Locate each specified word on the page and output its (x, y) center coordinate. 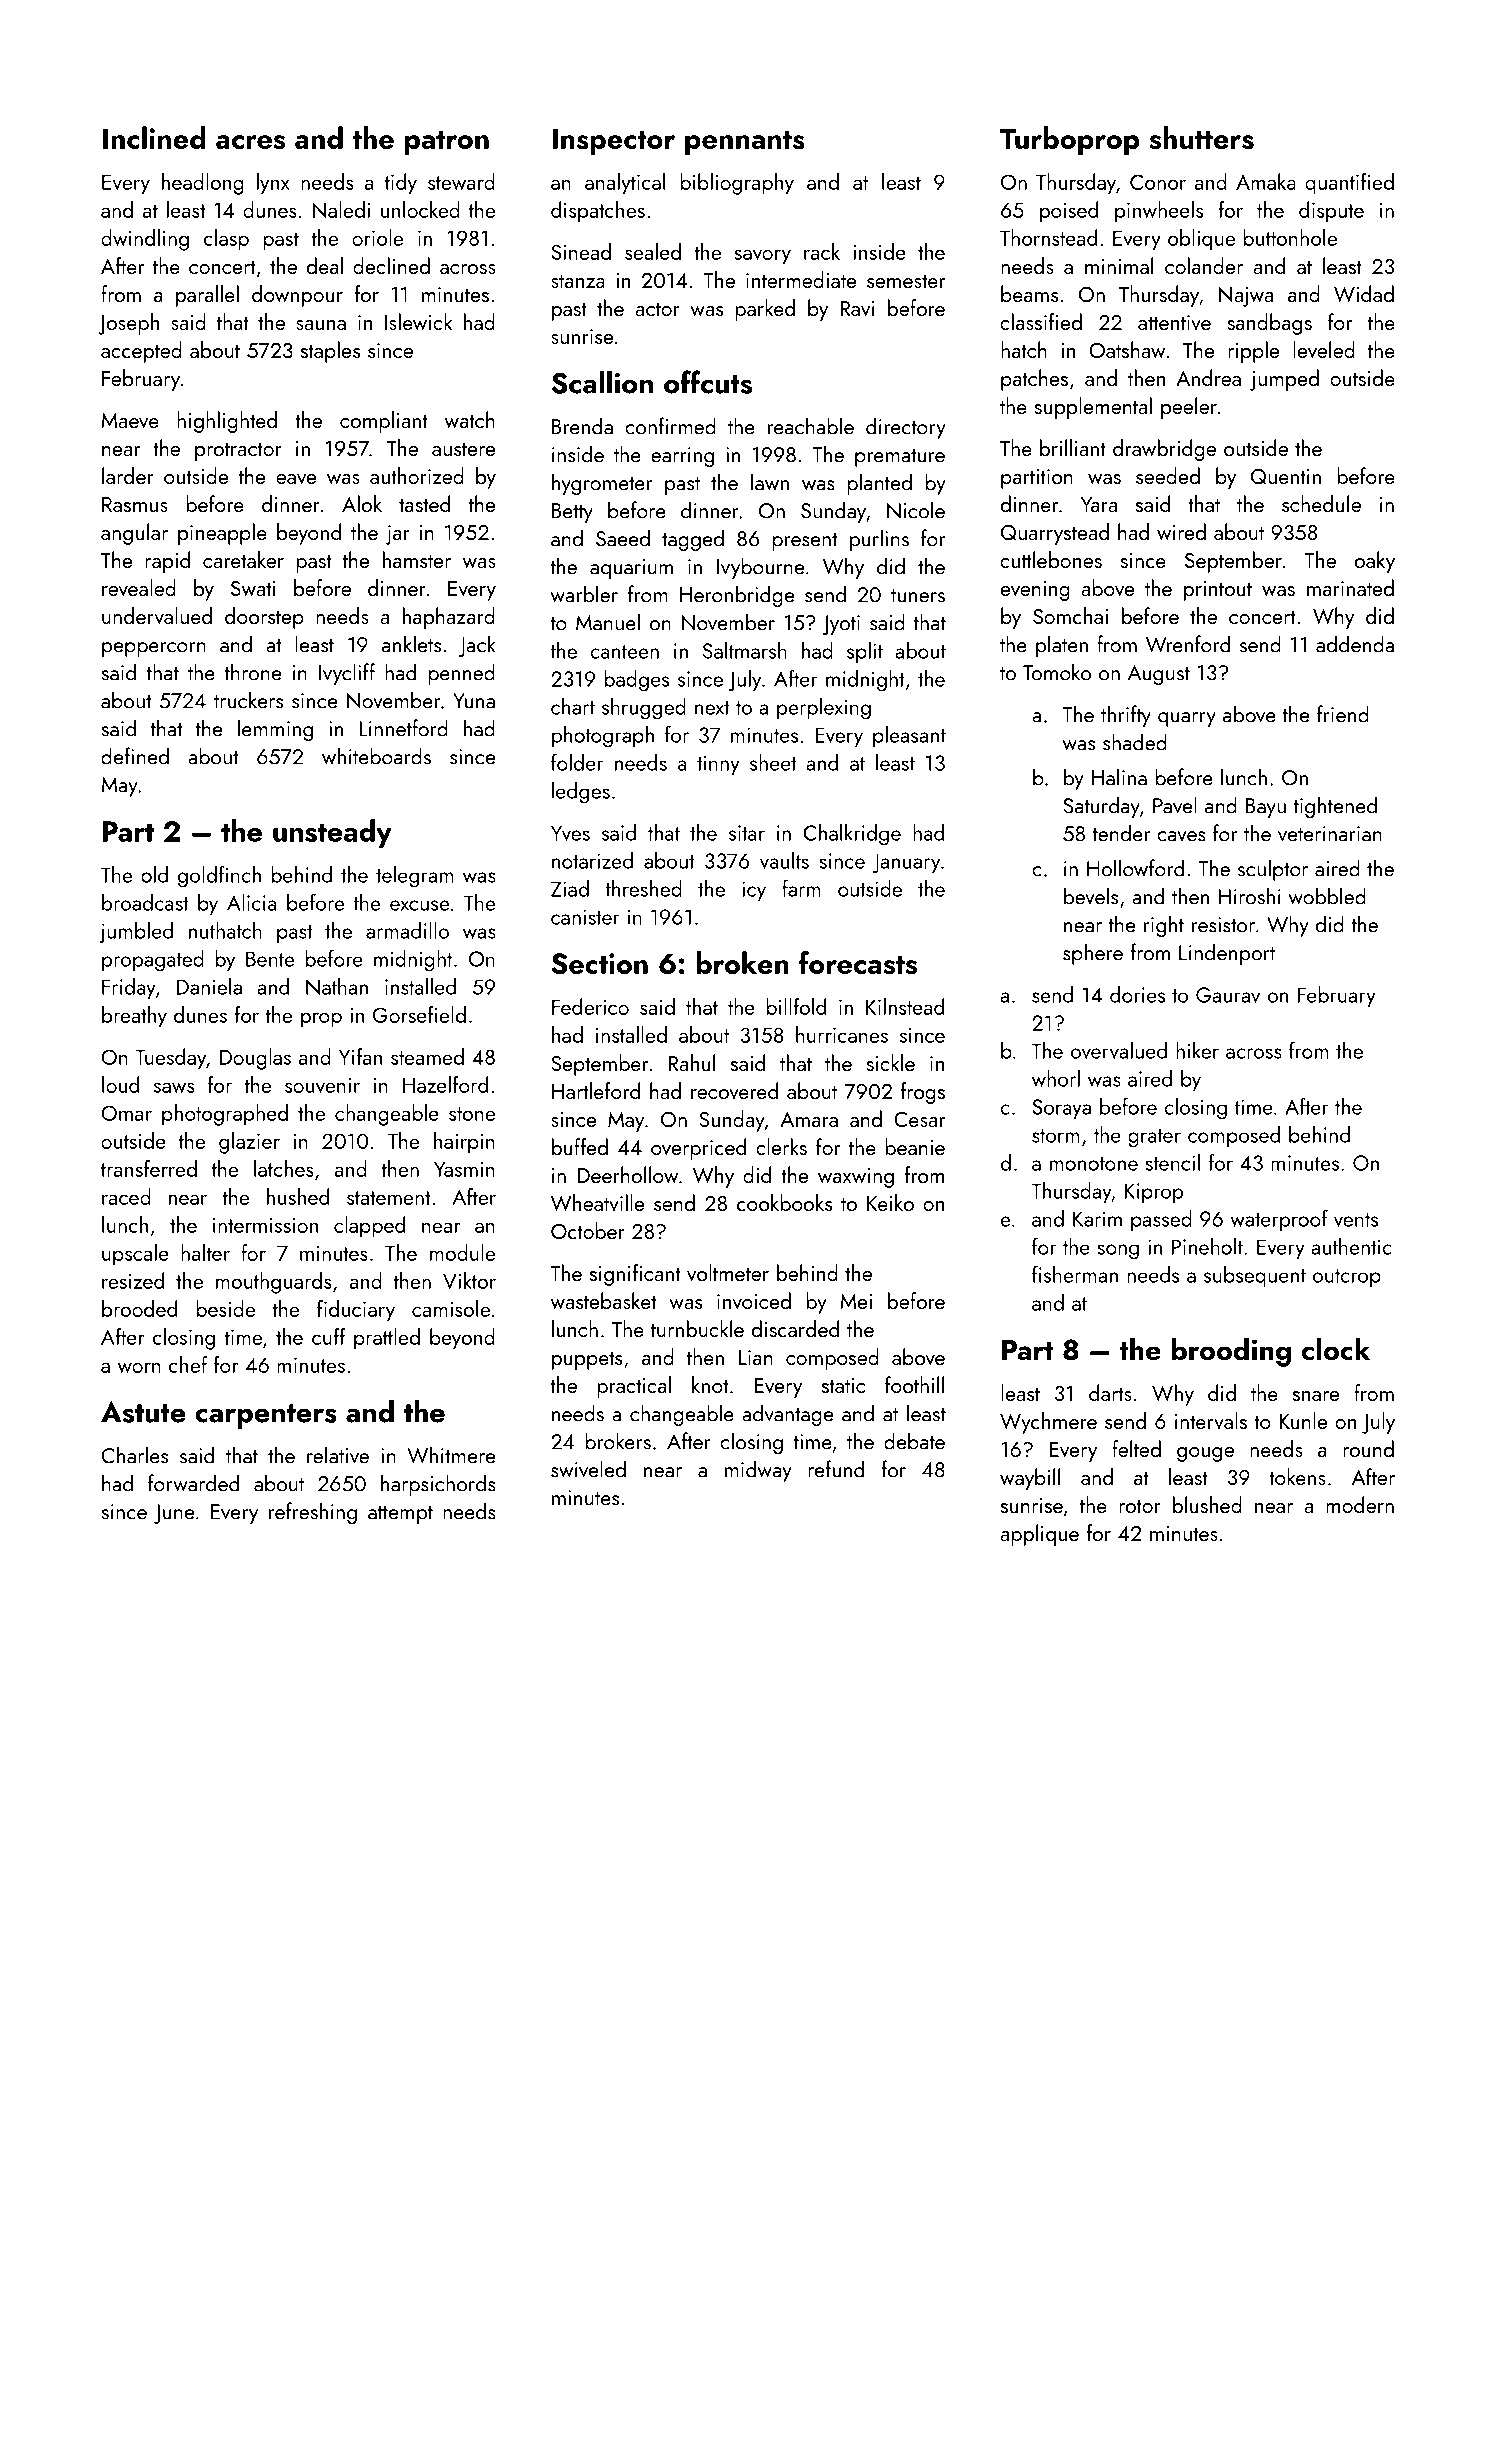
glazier (249, 1143)
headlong (203, 184)
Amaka (1265, 181)
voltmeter (728, 1272)
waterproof (1279, 1220)
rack (822, 251)
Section (599, 964)
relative (338, 1455)
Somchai (1070, 615)
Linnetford (403, 728)
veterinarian (1330, 834)
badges (636, 681)
